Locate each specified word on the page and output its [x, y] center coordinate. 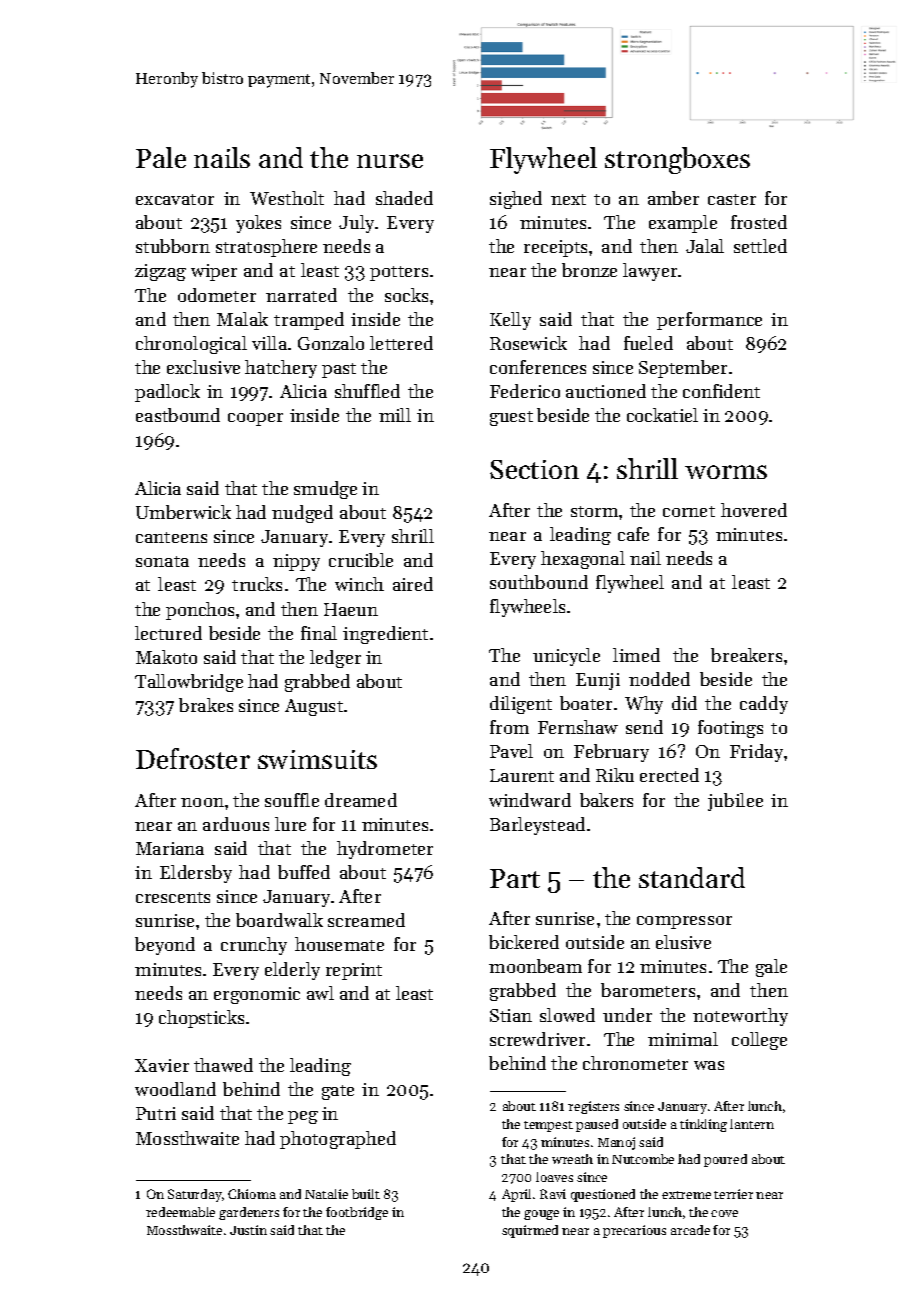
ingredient [385, 635]
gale [771, 968]
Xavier [162, 1065]
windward [530, 800]
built [366, 1194]
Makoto [166, 657]
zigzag [160, 272]
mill [395, 415]
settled [760, 246]
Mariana [170, 848]
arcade [690, 1230]
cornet [689, 511]
